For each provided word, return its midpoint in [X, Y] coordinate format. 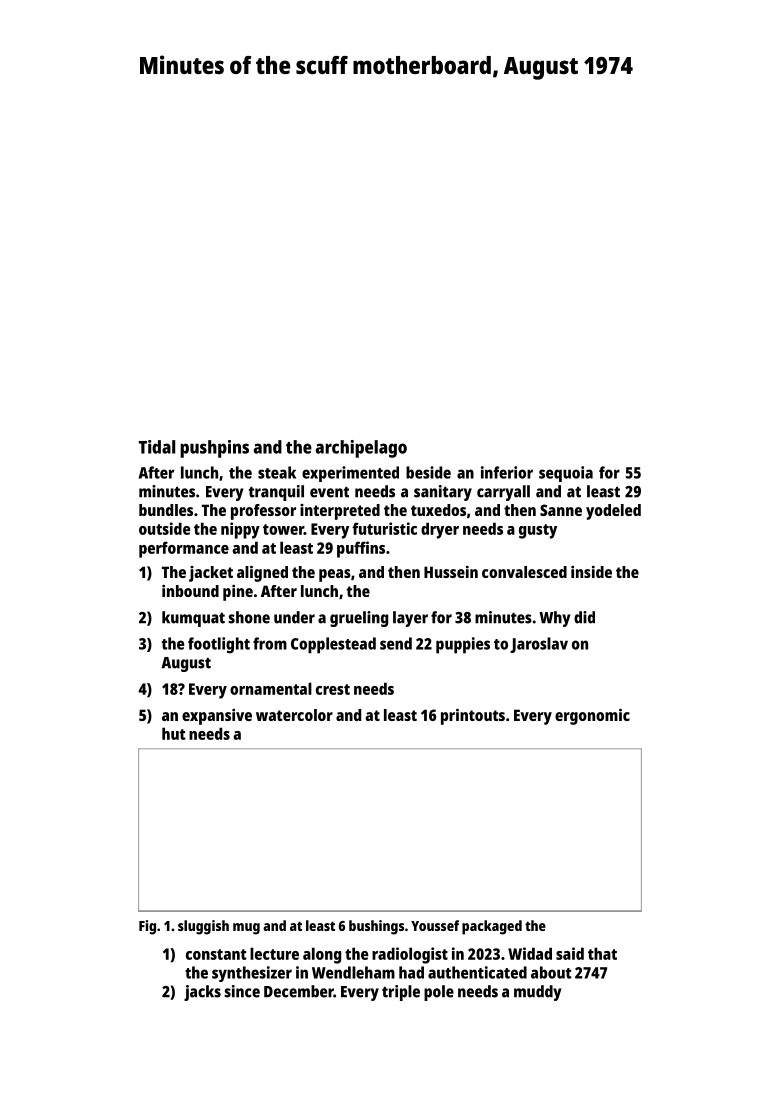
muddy [537, 993]
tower [283, 529]
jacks [202, 993]
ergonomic [592, 717]
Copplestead [333, 645]
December [299, 991]
